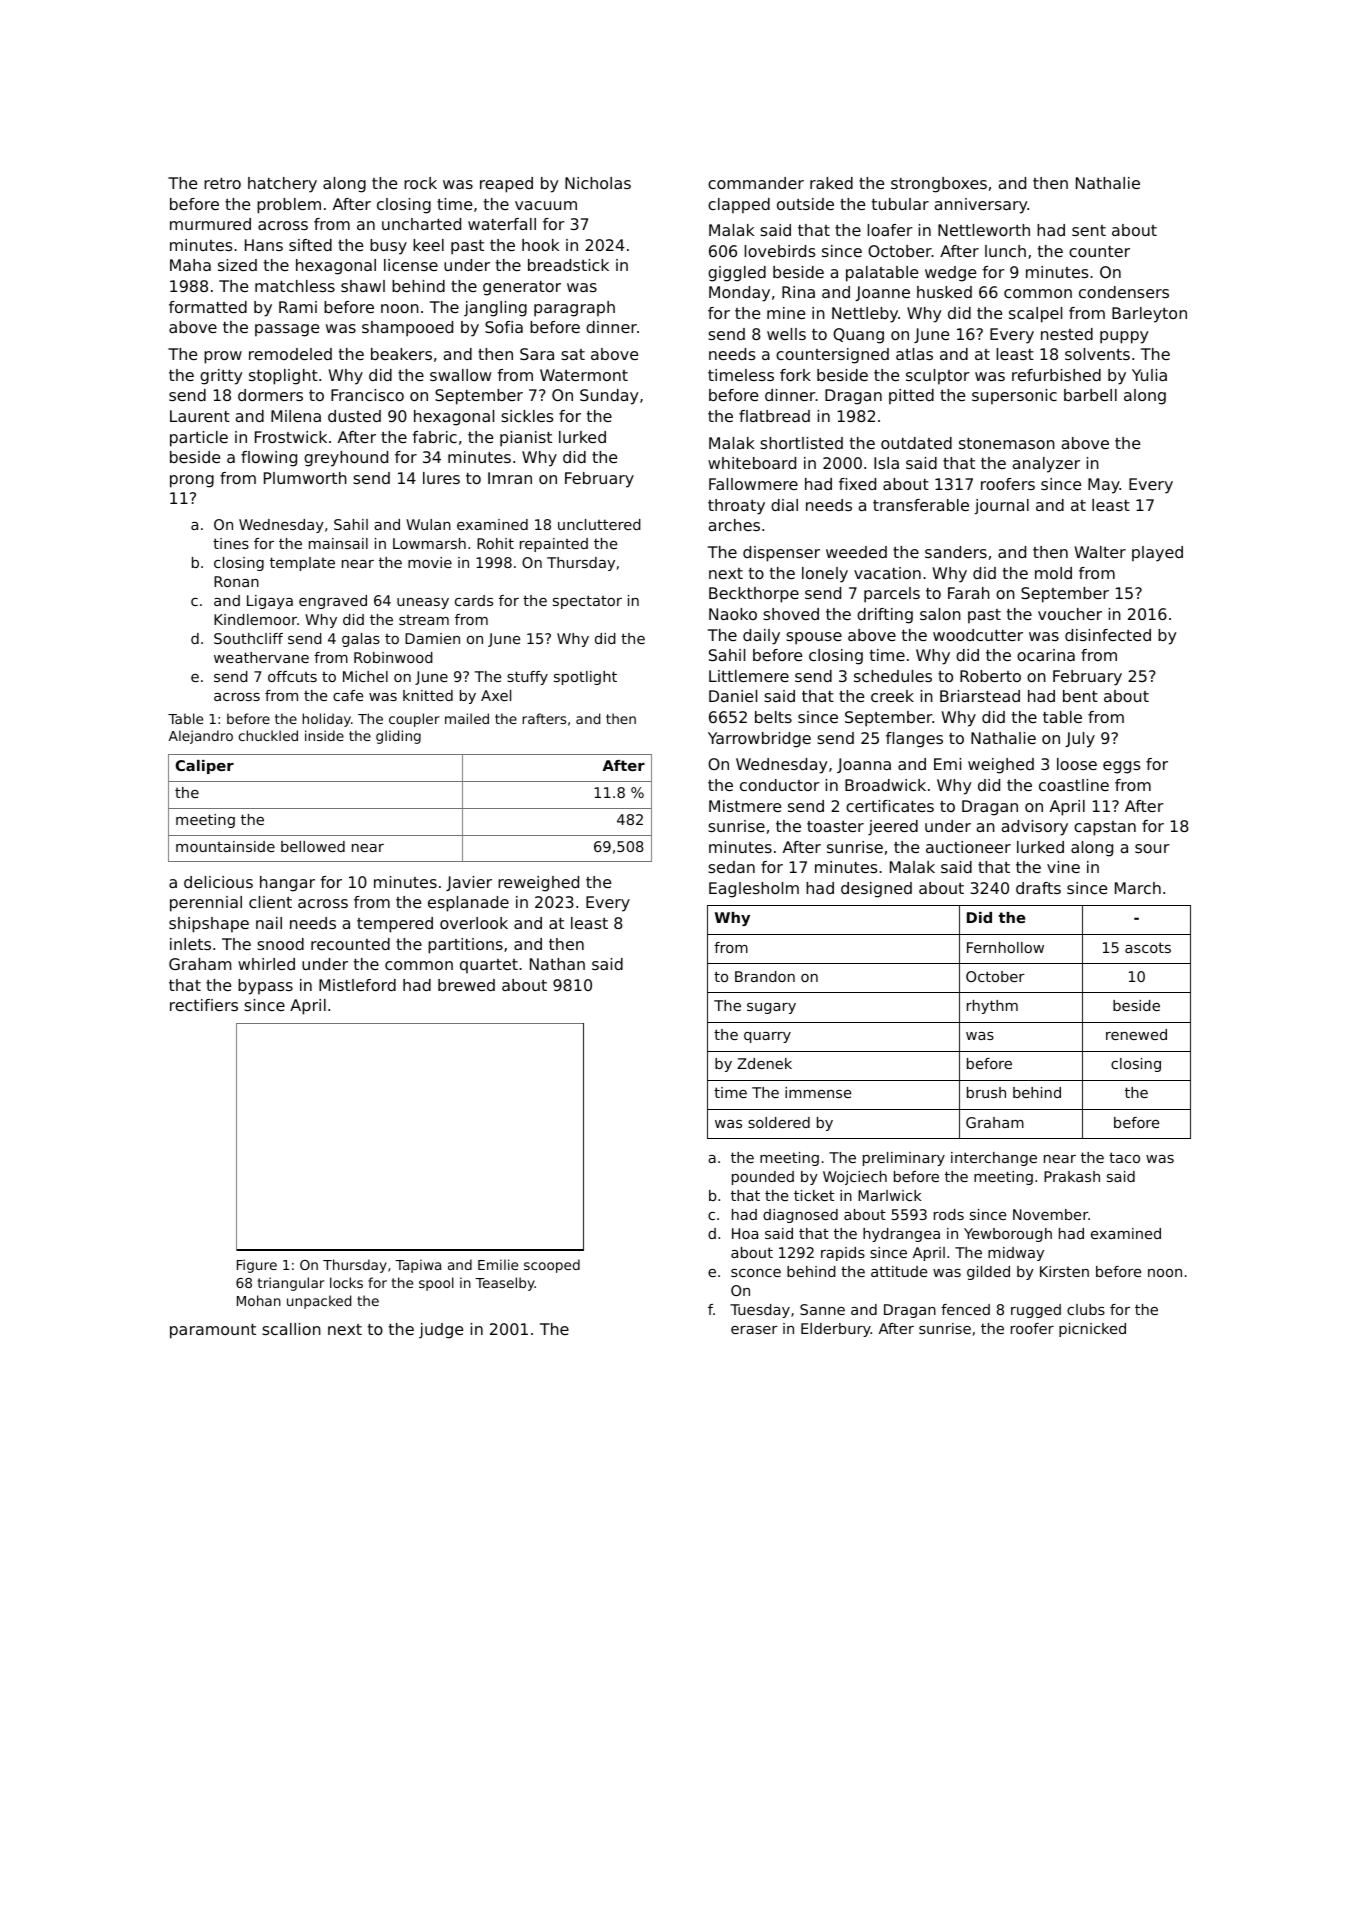  What do you see at coordinates (420, 183) in the screenshot?
I see `rock` at bounding box center [420, 183].
